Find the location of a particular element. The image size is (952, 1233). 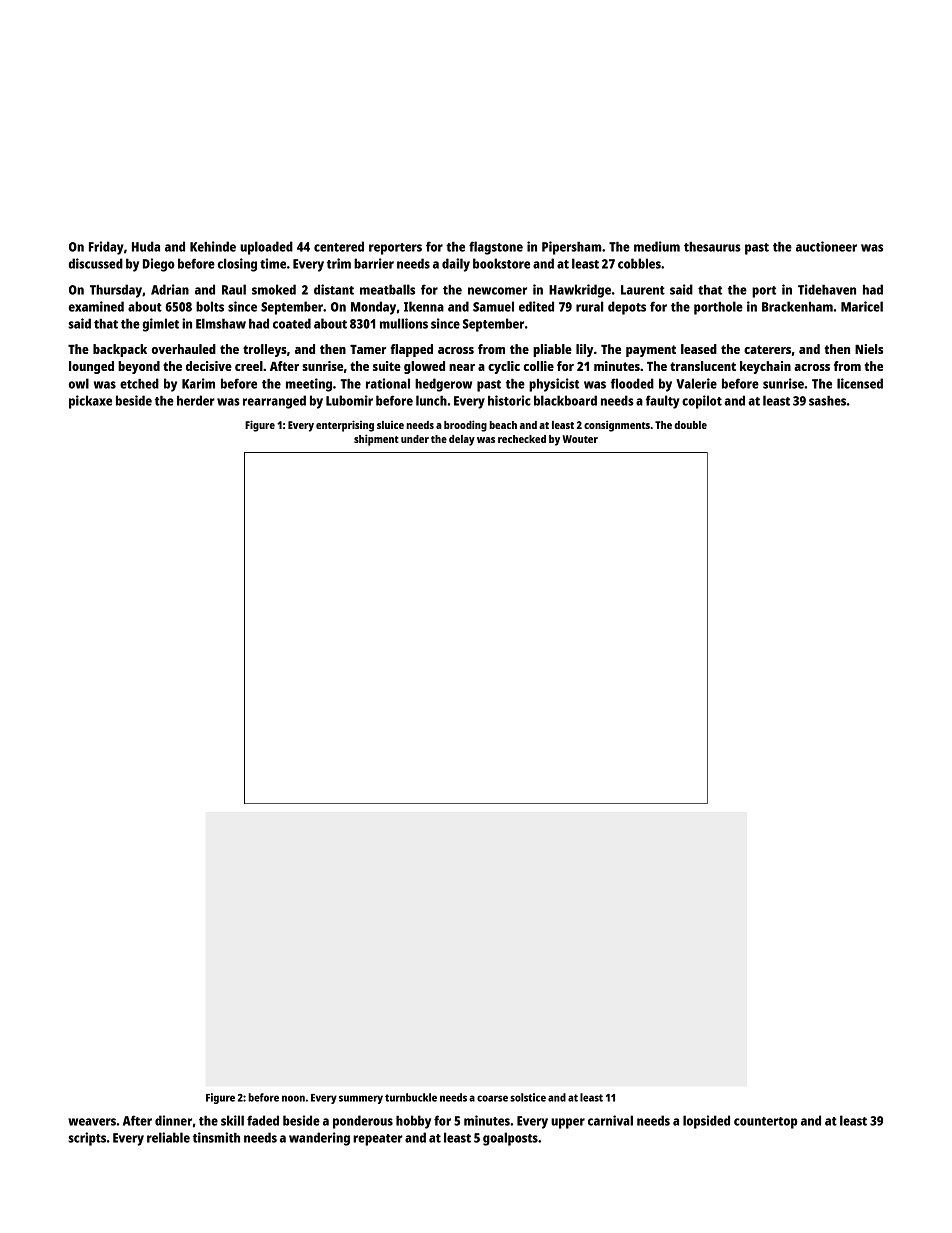

lopsided is located at coordinates (706, 1122).
